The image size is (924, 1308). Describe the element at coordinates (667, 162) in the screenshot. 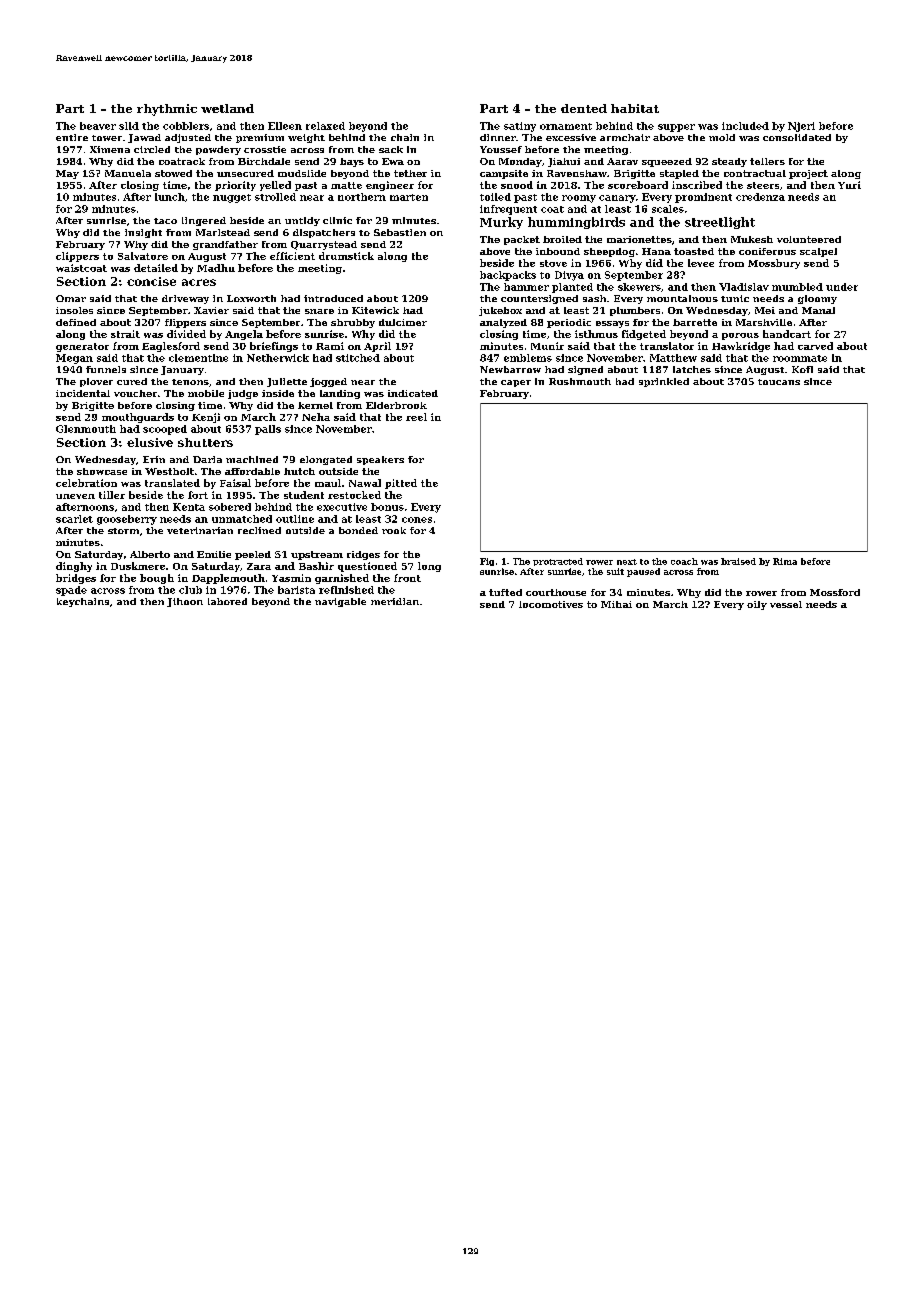

I see `squeezed` at that location.
